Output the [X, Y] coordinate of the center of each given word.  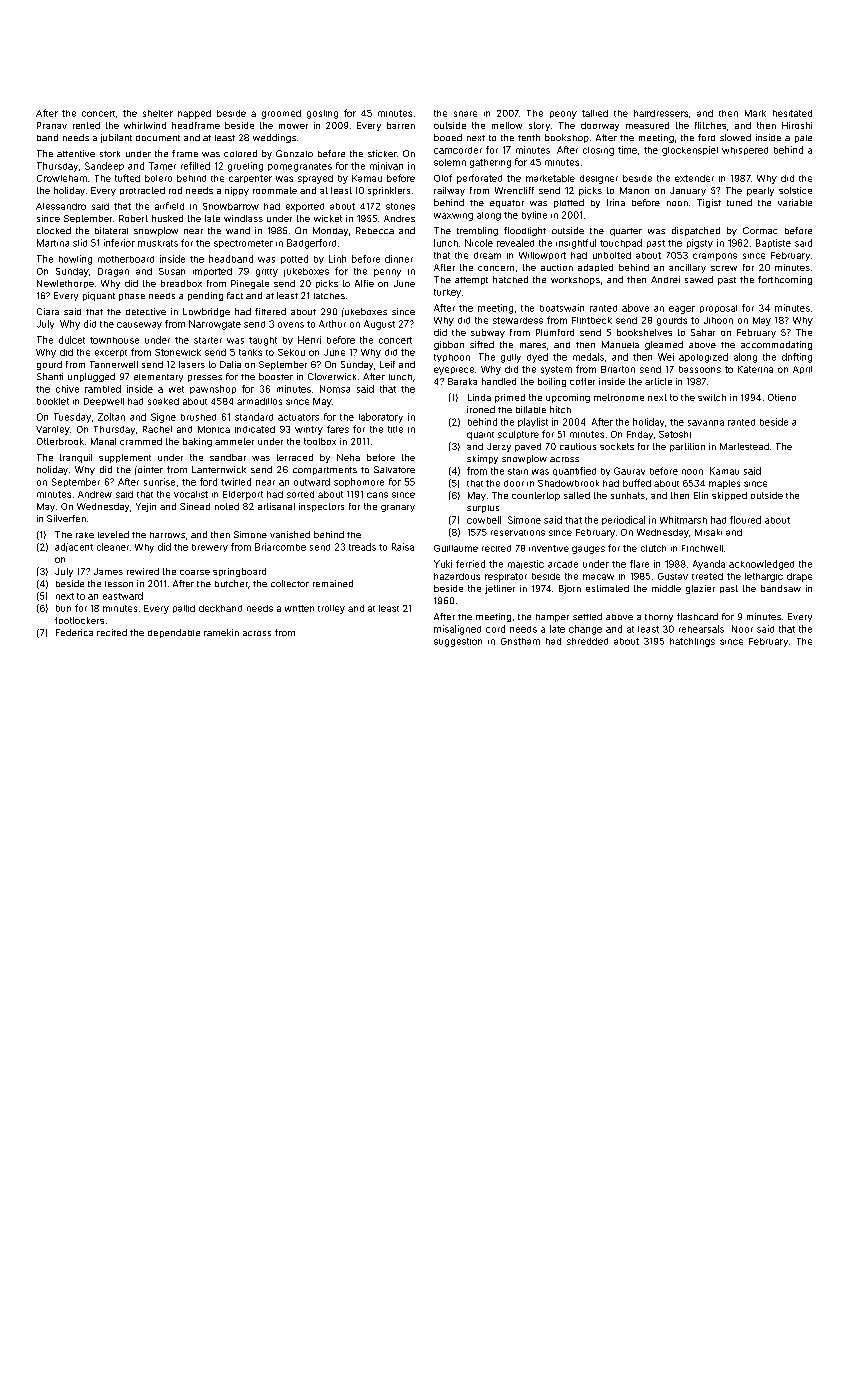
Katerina [755, 369]
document [158, 138]
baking [197, 442]
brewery [210, 548]
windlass [243, 218]
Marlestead [744, 446]
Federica [74, 632]
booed [448, 137]
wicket [328, 218]
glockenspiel [690, 151]
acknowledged [761, 565]
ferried [470, 564]
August [379, 325]
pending [205, 296]
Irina [616, 202]
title [395, 429]
